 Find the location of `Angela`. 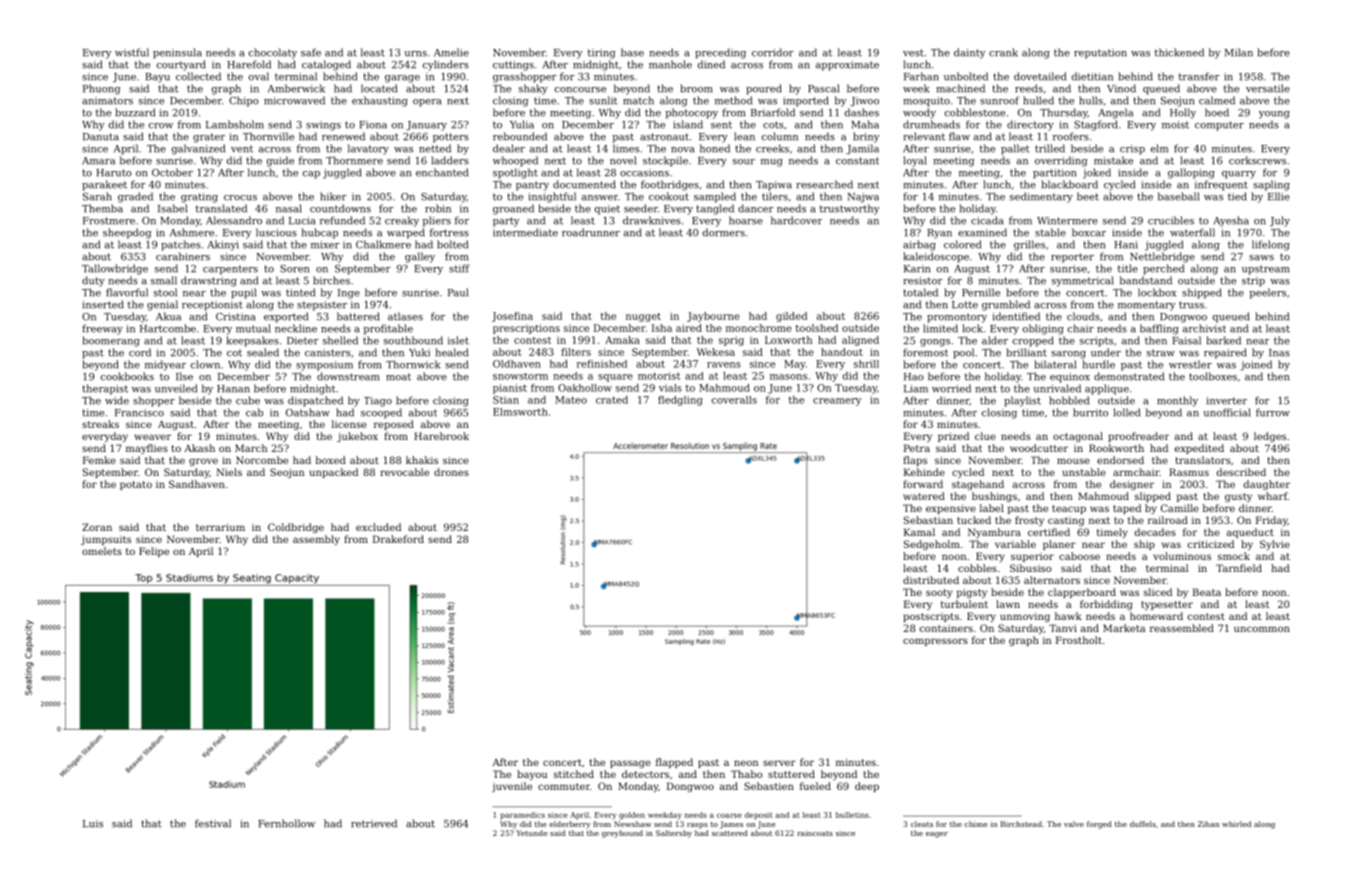

Angela is located at coordinates (1116, 113).
